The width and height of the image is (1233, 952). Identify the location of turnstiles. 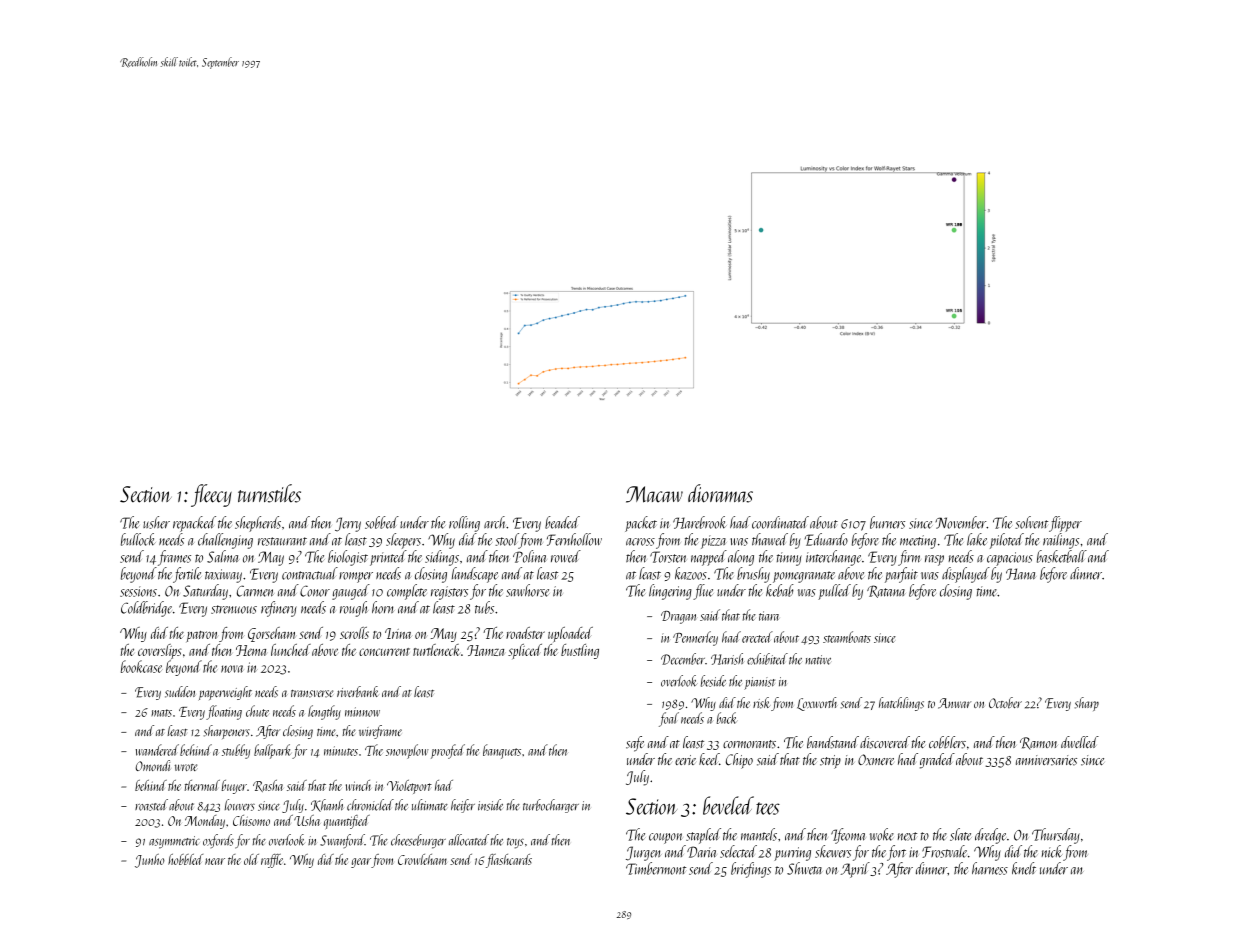
(269, 493).
